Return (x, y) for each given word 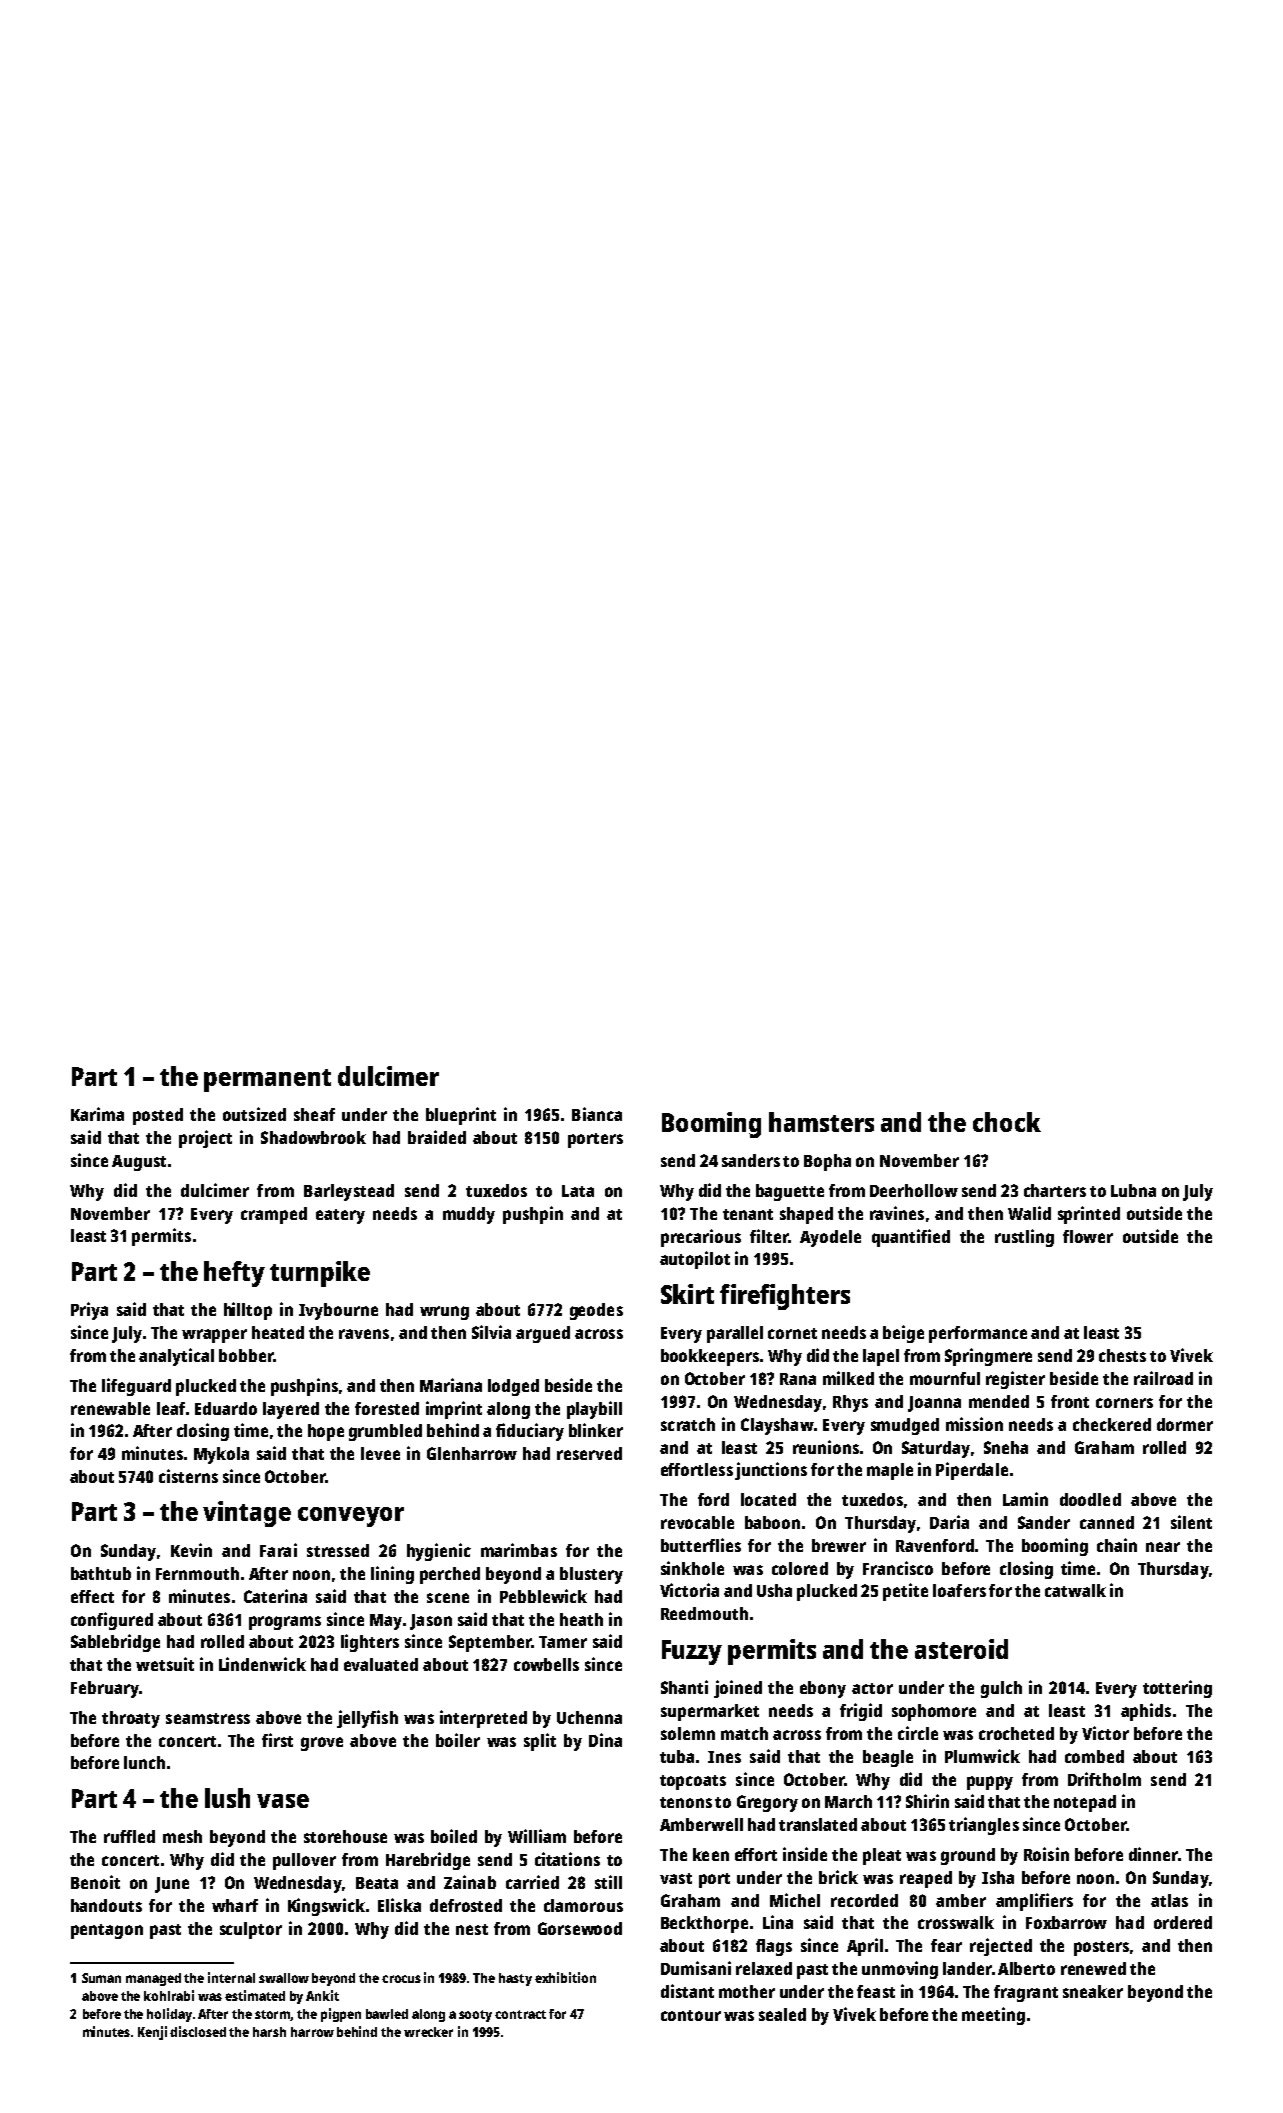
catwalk (1075, 1590)
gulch (1001, 1689)
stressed (338, 1550)
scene (448, 1598)
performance (978, 1334)
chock (1007, 1122)
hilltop (248, 1311)
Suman (101, 1978)
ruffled (129, 1836)
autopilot (695, 1260)
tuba (677, 1756)
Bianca (597, 1114)
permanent (267, 1080)
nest (472, 1929)
